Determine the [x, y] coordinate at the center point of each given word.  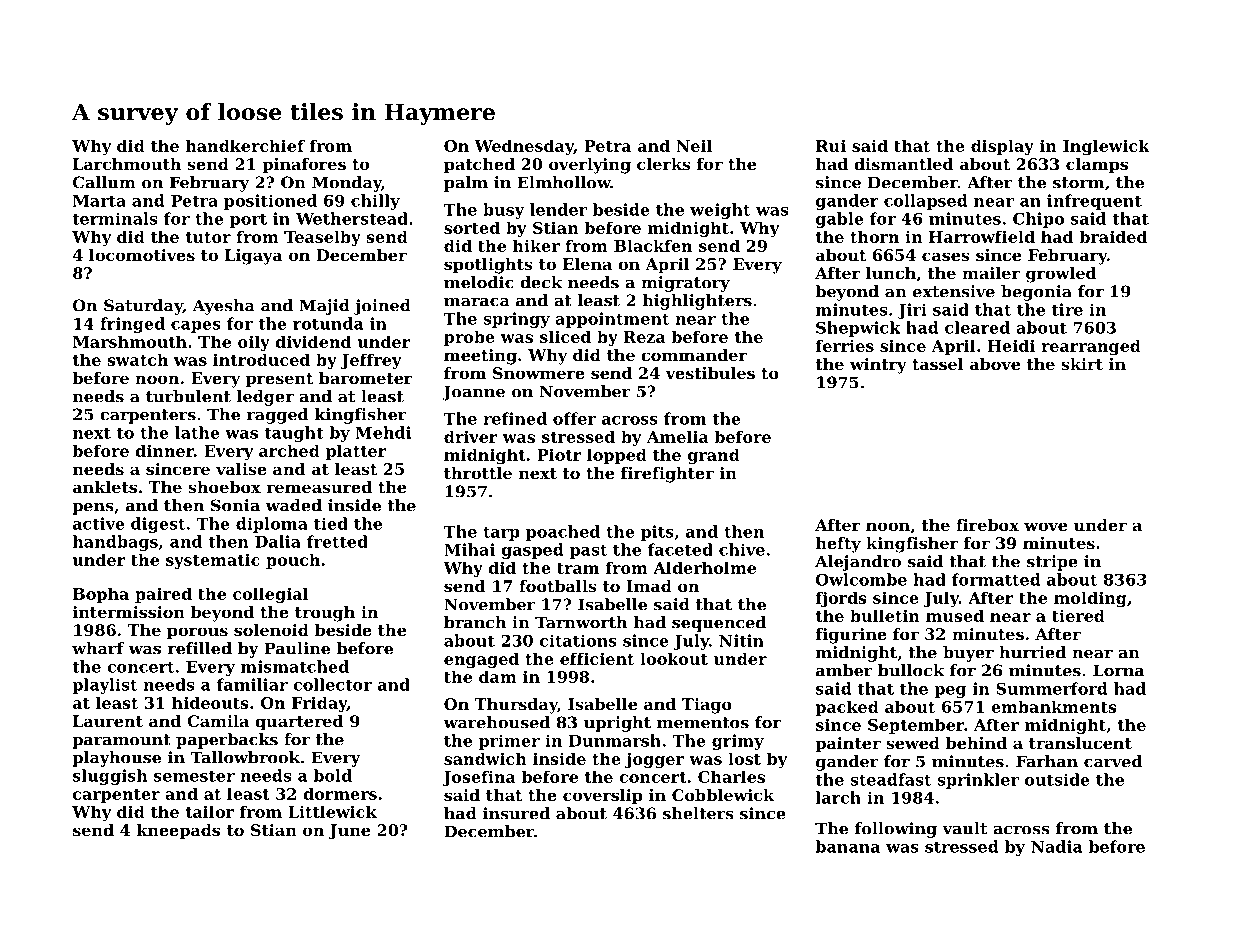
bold [333, 775]
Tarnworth [581, 622]
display [1002, 147]
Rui [831, 145]
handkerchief [245, 145]
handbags [115, 543]
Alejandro [858, 563]
